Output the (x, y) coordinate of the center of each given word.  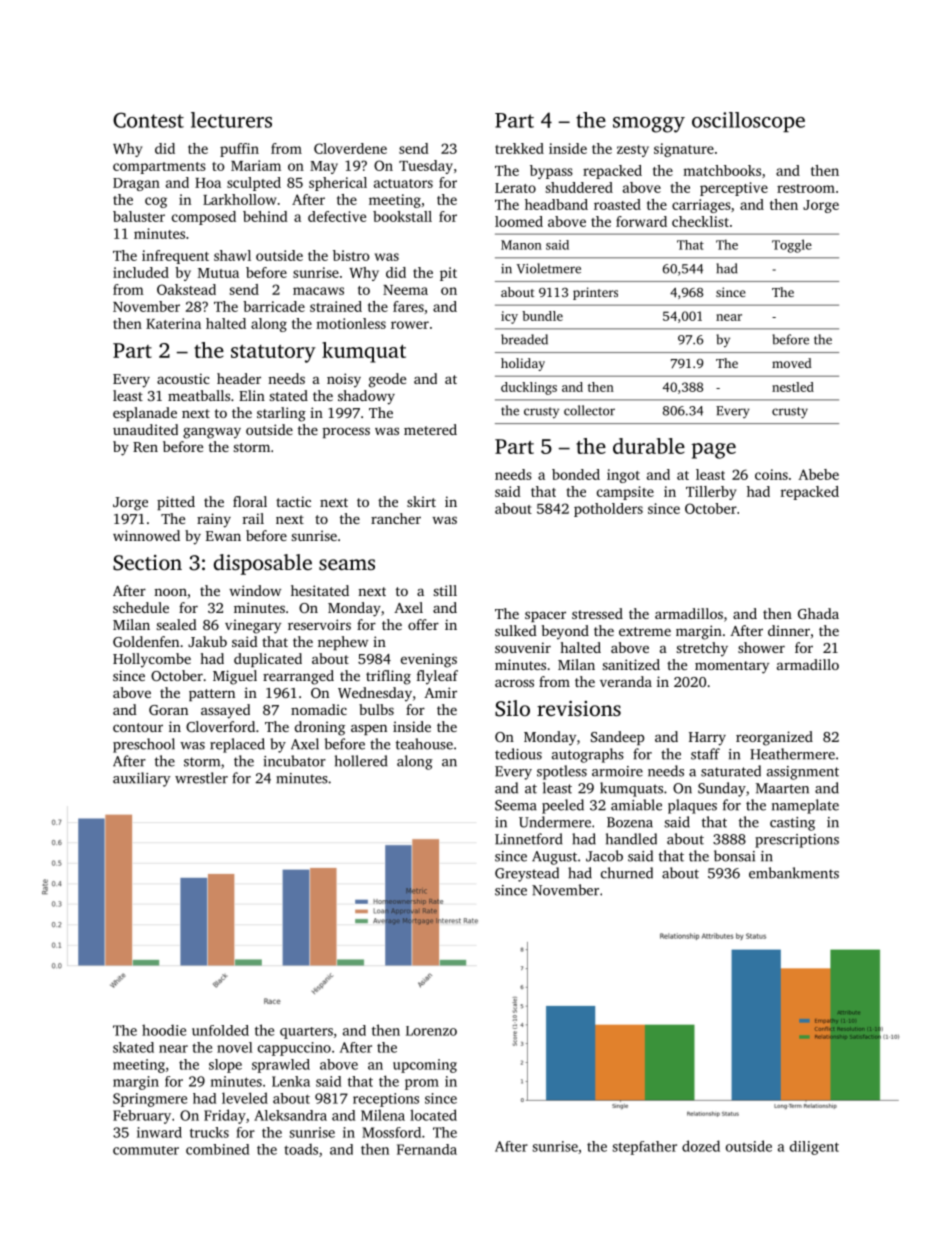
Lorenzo (431, 1031)
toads (301, 1149)
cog (156, 202)
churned (627, 873)
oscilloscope (748, 122)
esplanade (145, 414)
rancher (396, 518)
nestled (793, 387)
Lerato (515, 188)
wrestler (201, 778)
